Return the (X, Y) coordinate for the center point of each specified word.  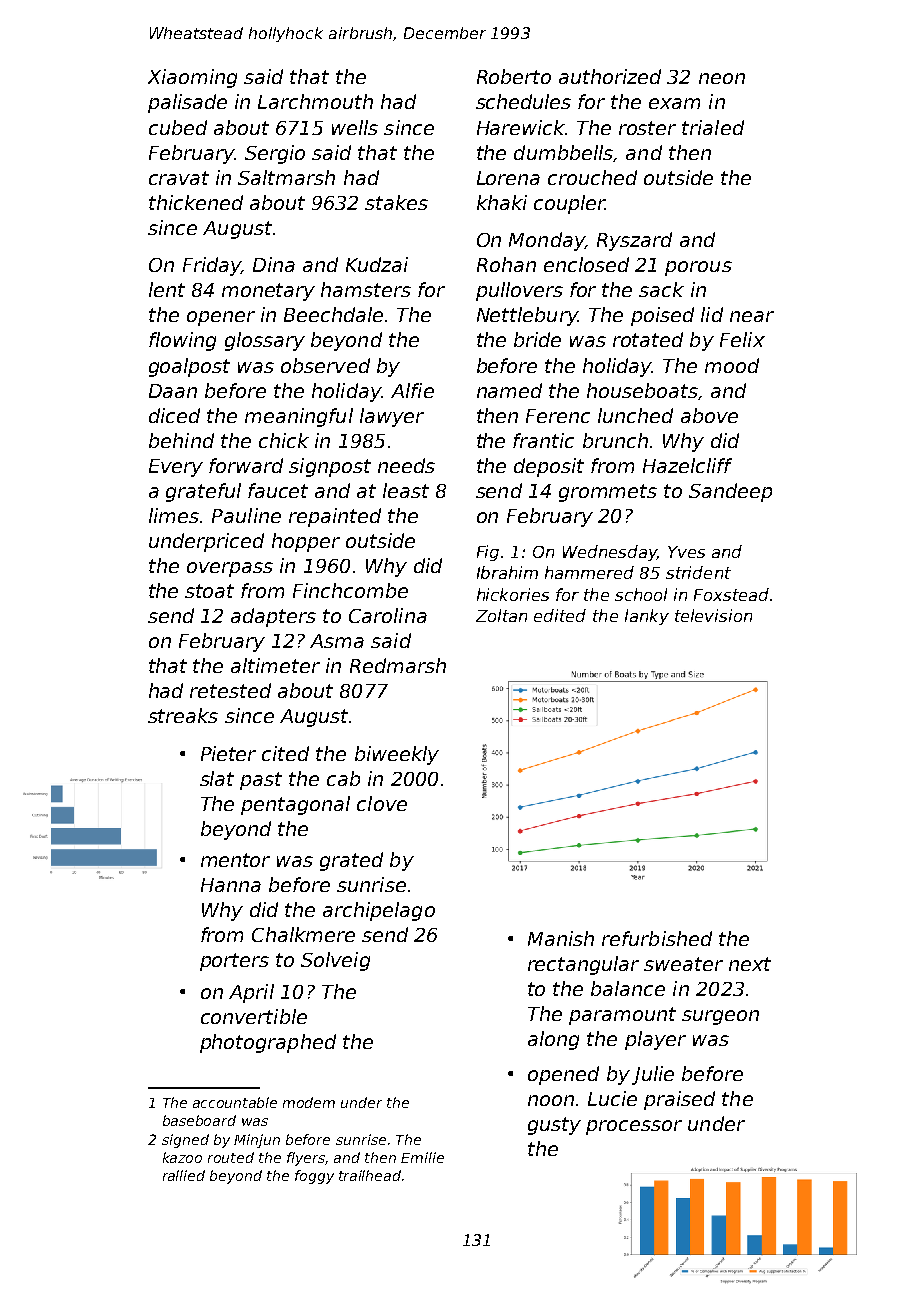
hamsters (366, 289)
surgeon (720, 1017)
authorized (610, 76)
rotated (648, 339)
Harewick (521, 127)
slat (217, 778)
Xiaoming (192, 78)
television (713, 615)
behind (181, 440)
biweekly (397, 755)
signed (185, 1141)
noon (551, 1100)
